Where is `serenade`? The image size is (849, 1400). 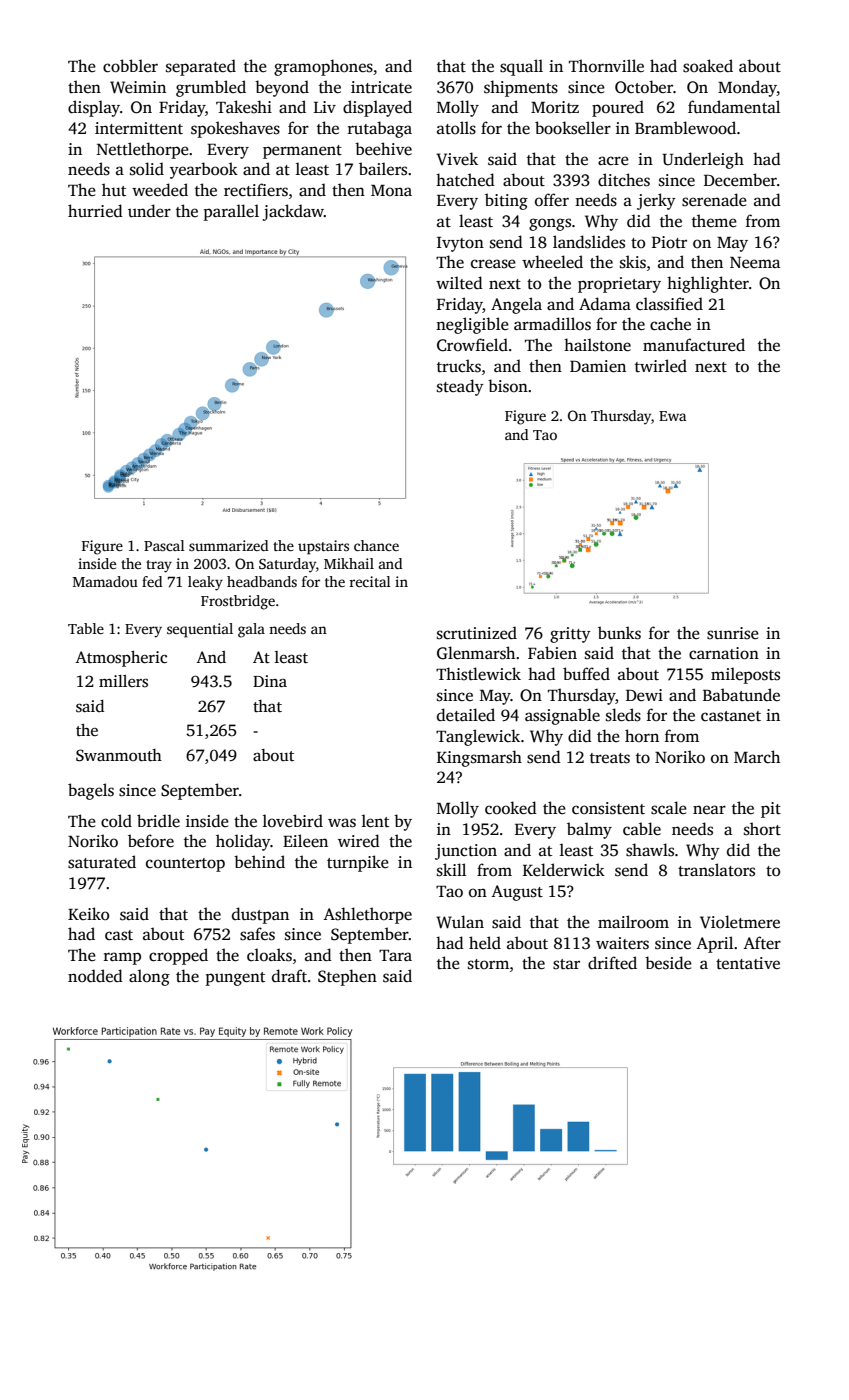
serenade is located at coordinates (714, 200).
